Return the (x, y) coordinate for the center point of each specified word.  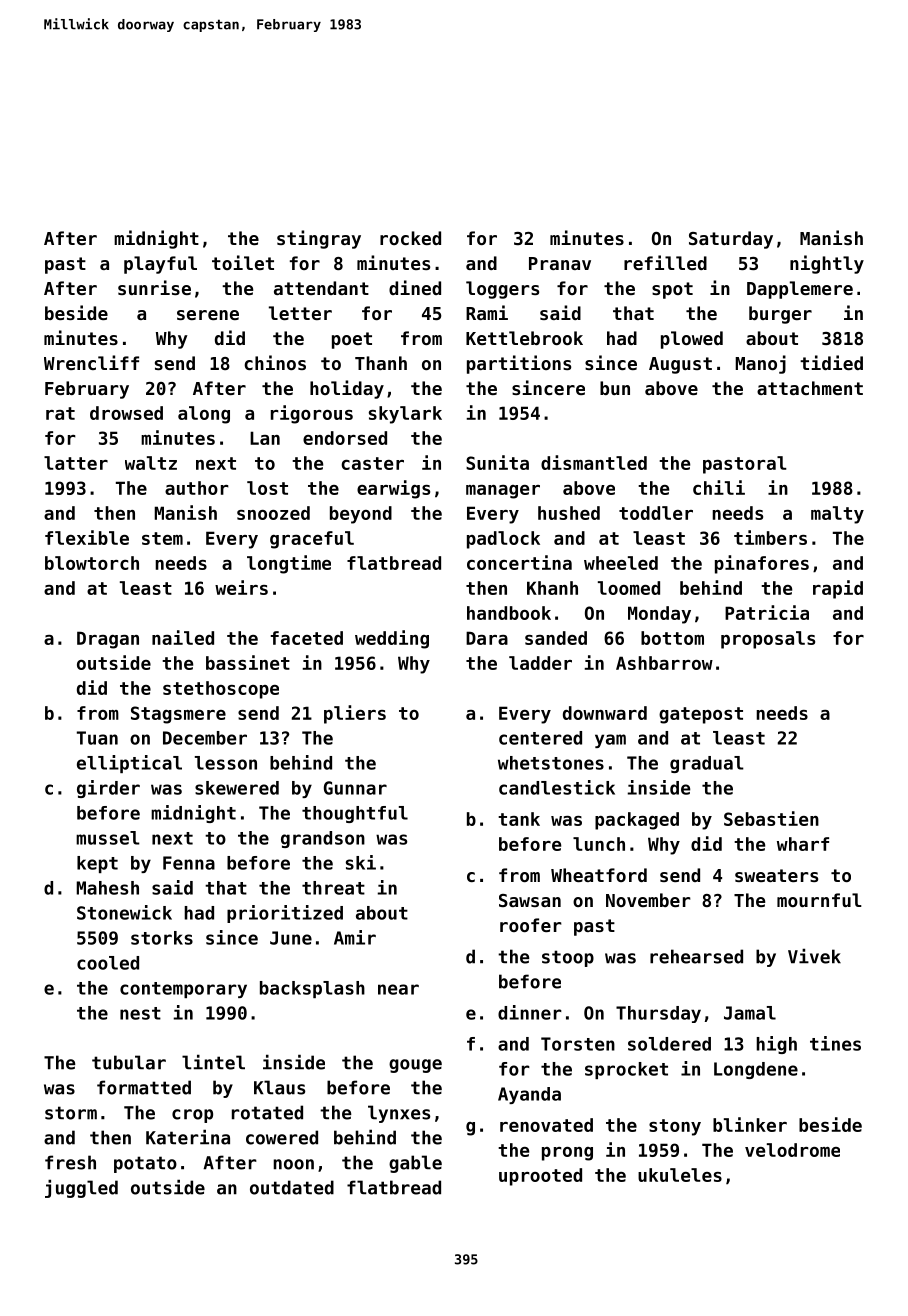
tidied (831, 362)
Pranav (560, 263)
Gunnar (355, 788)
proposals (768, 640)
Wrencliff (91, 362)
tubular (129, 1062)
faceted (307, 638)
